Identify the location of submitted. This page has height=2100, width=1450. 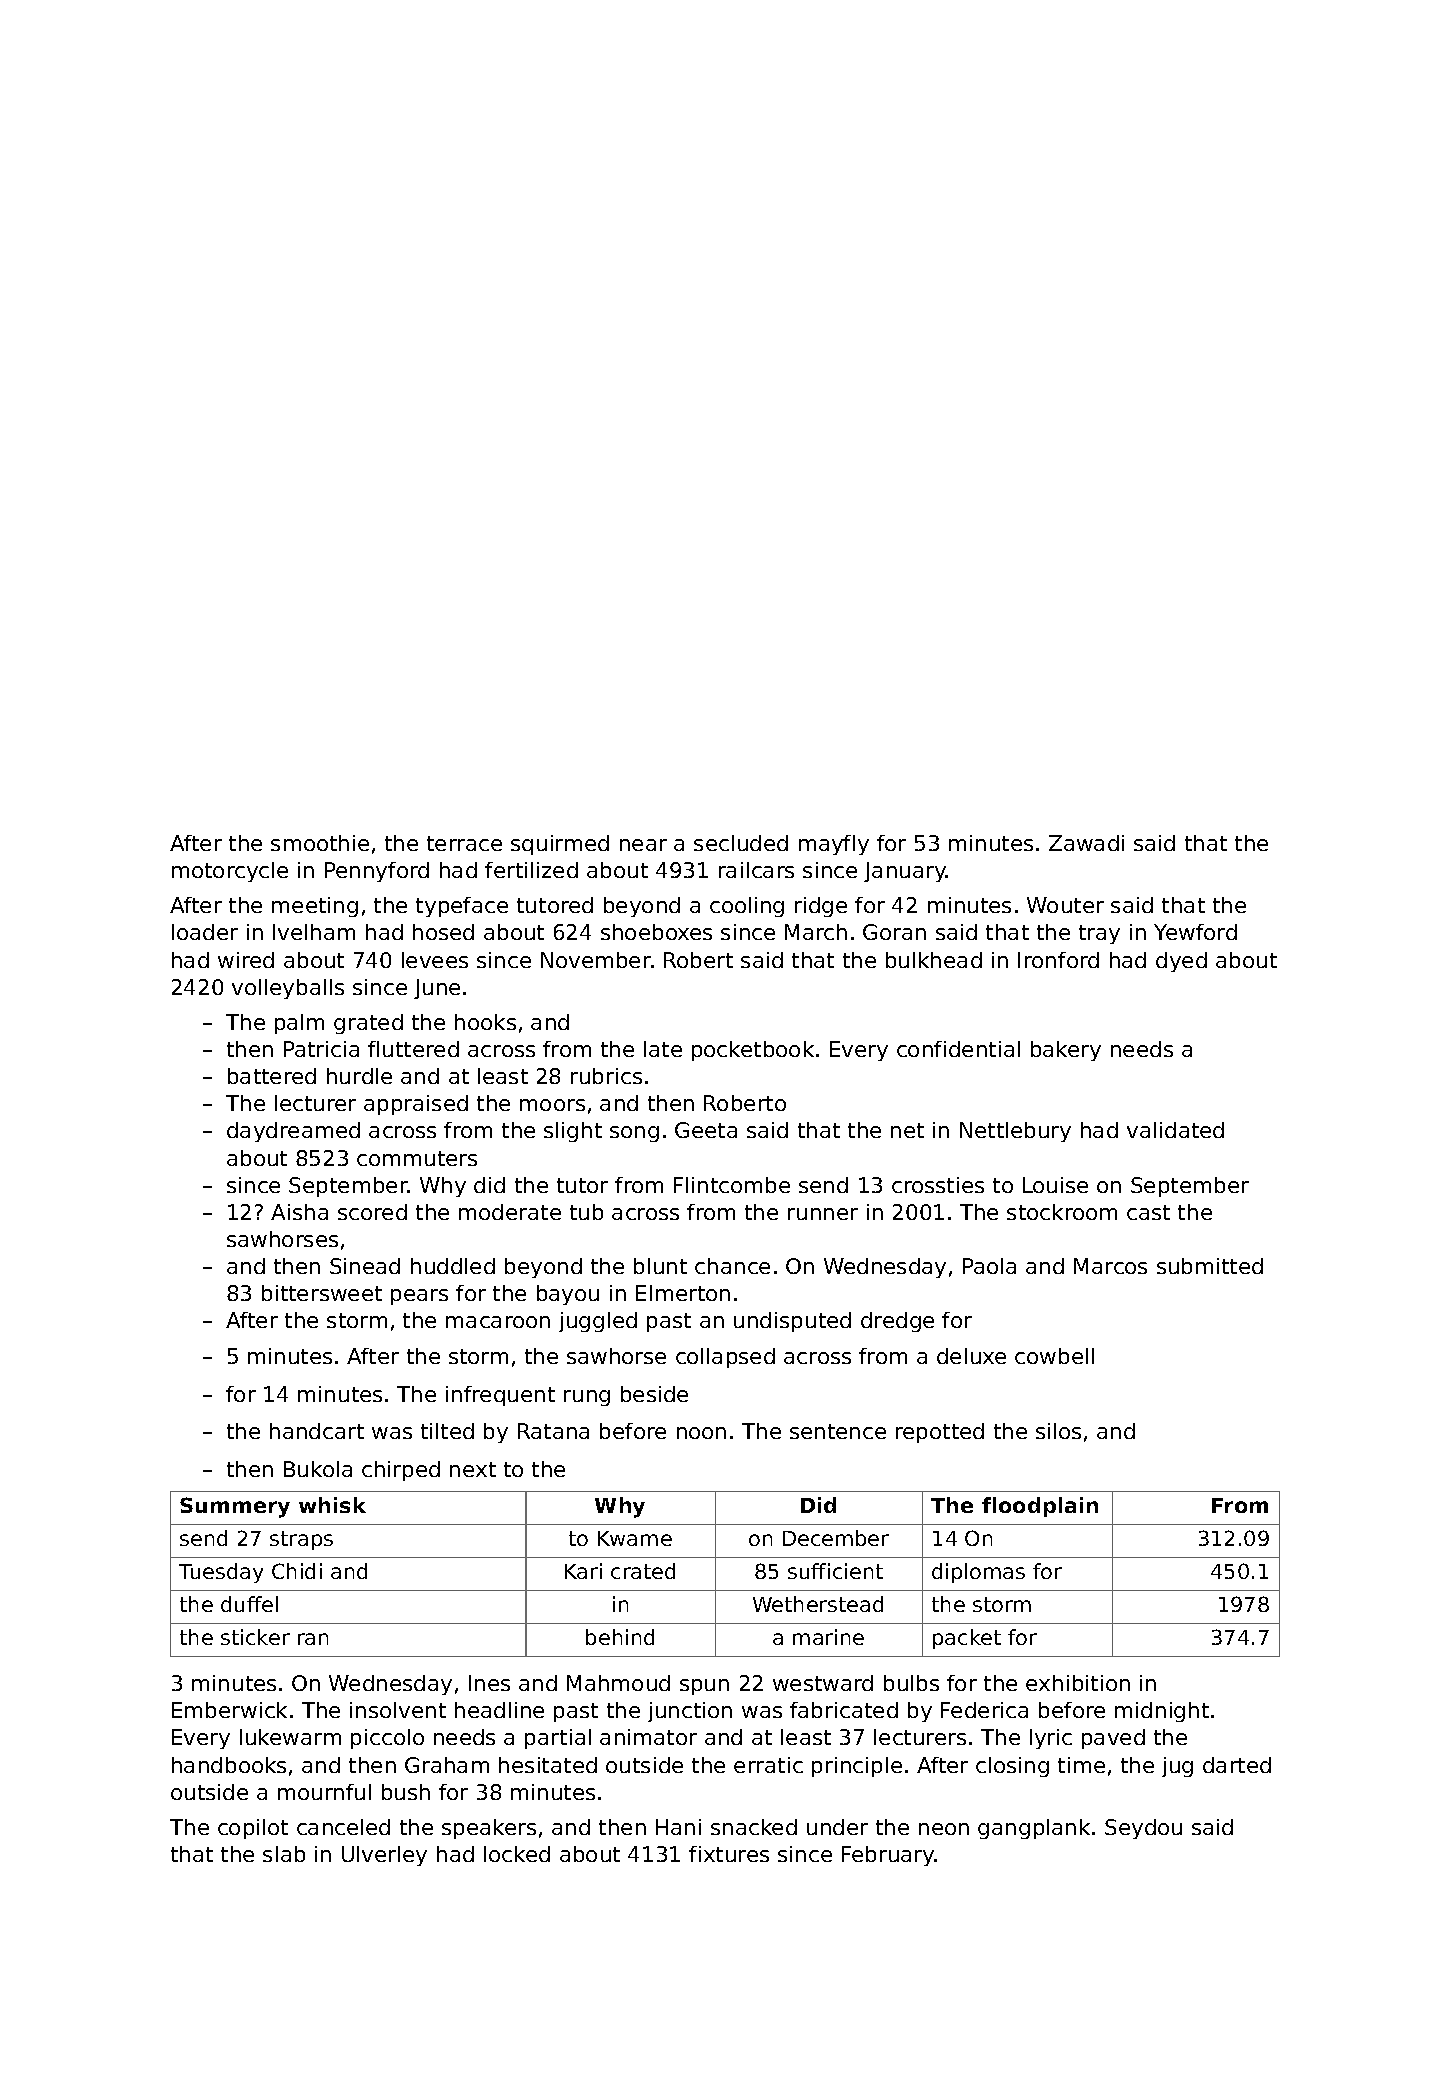
(1210, 1266).
